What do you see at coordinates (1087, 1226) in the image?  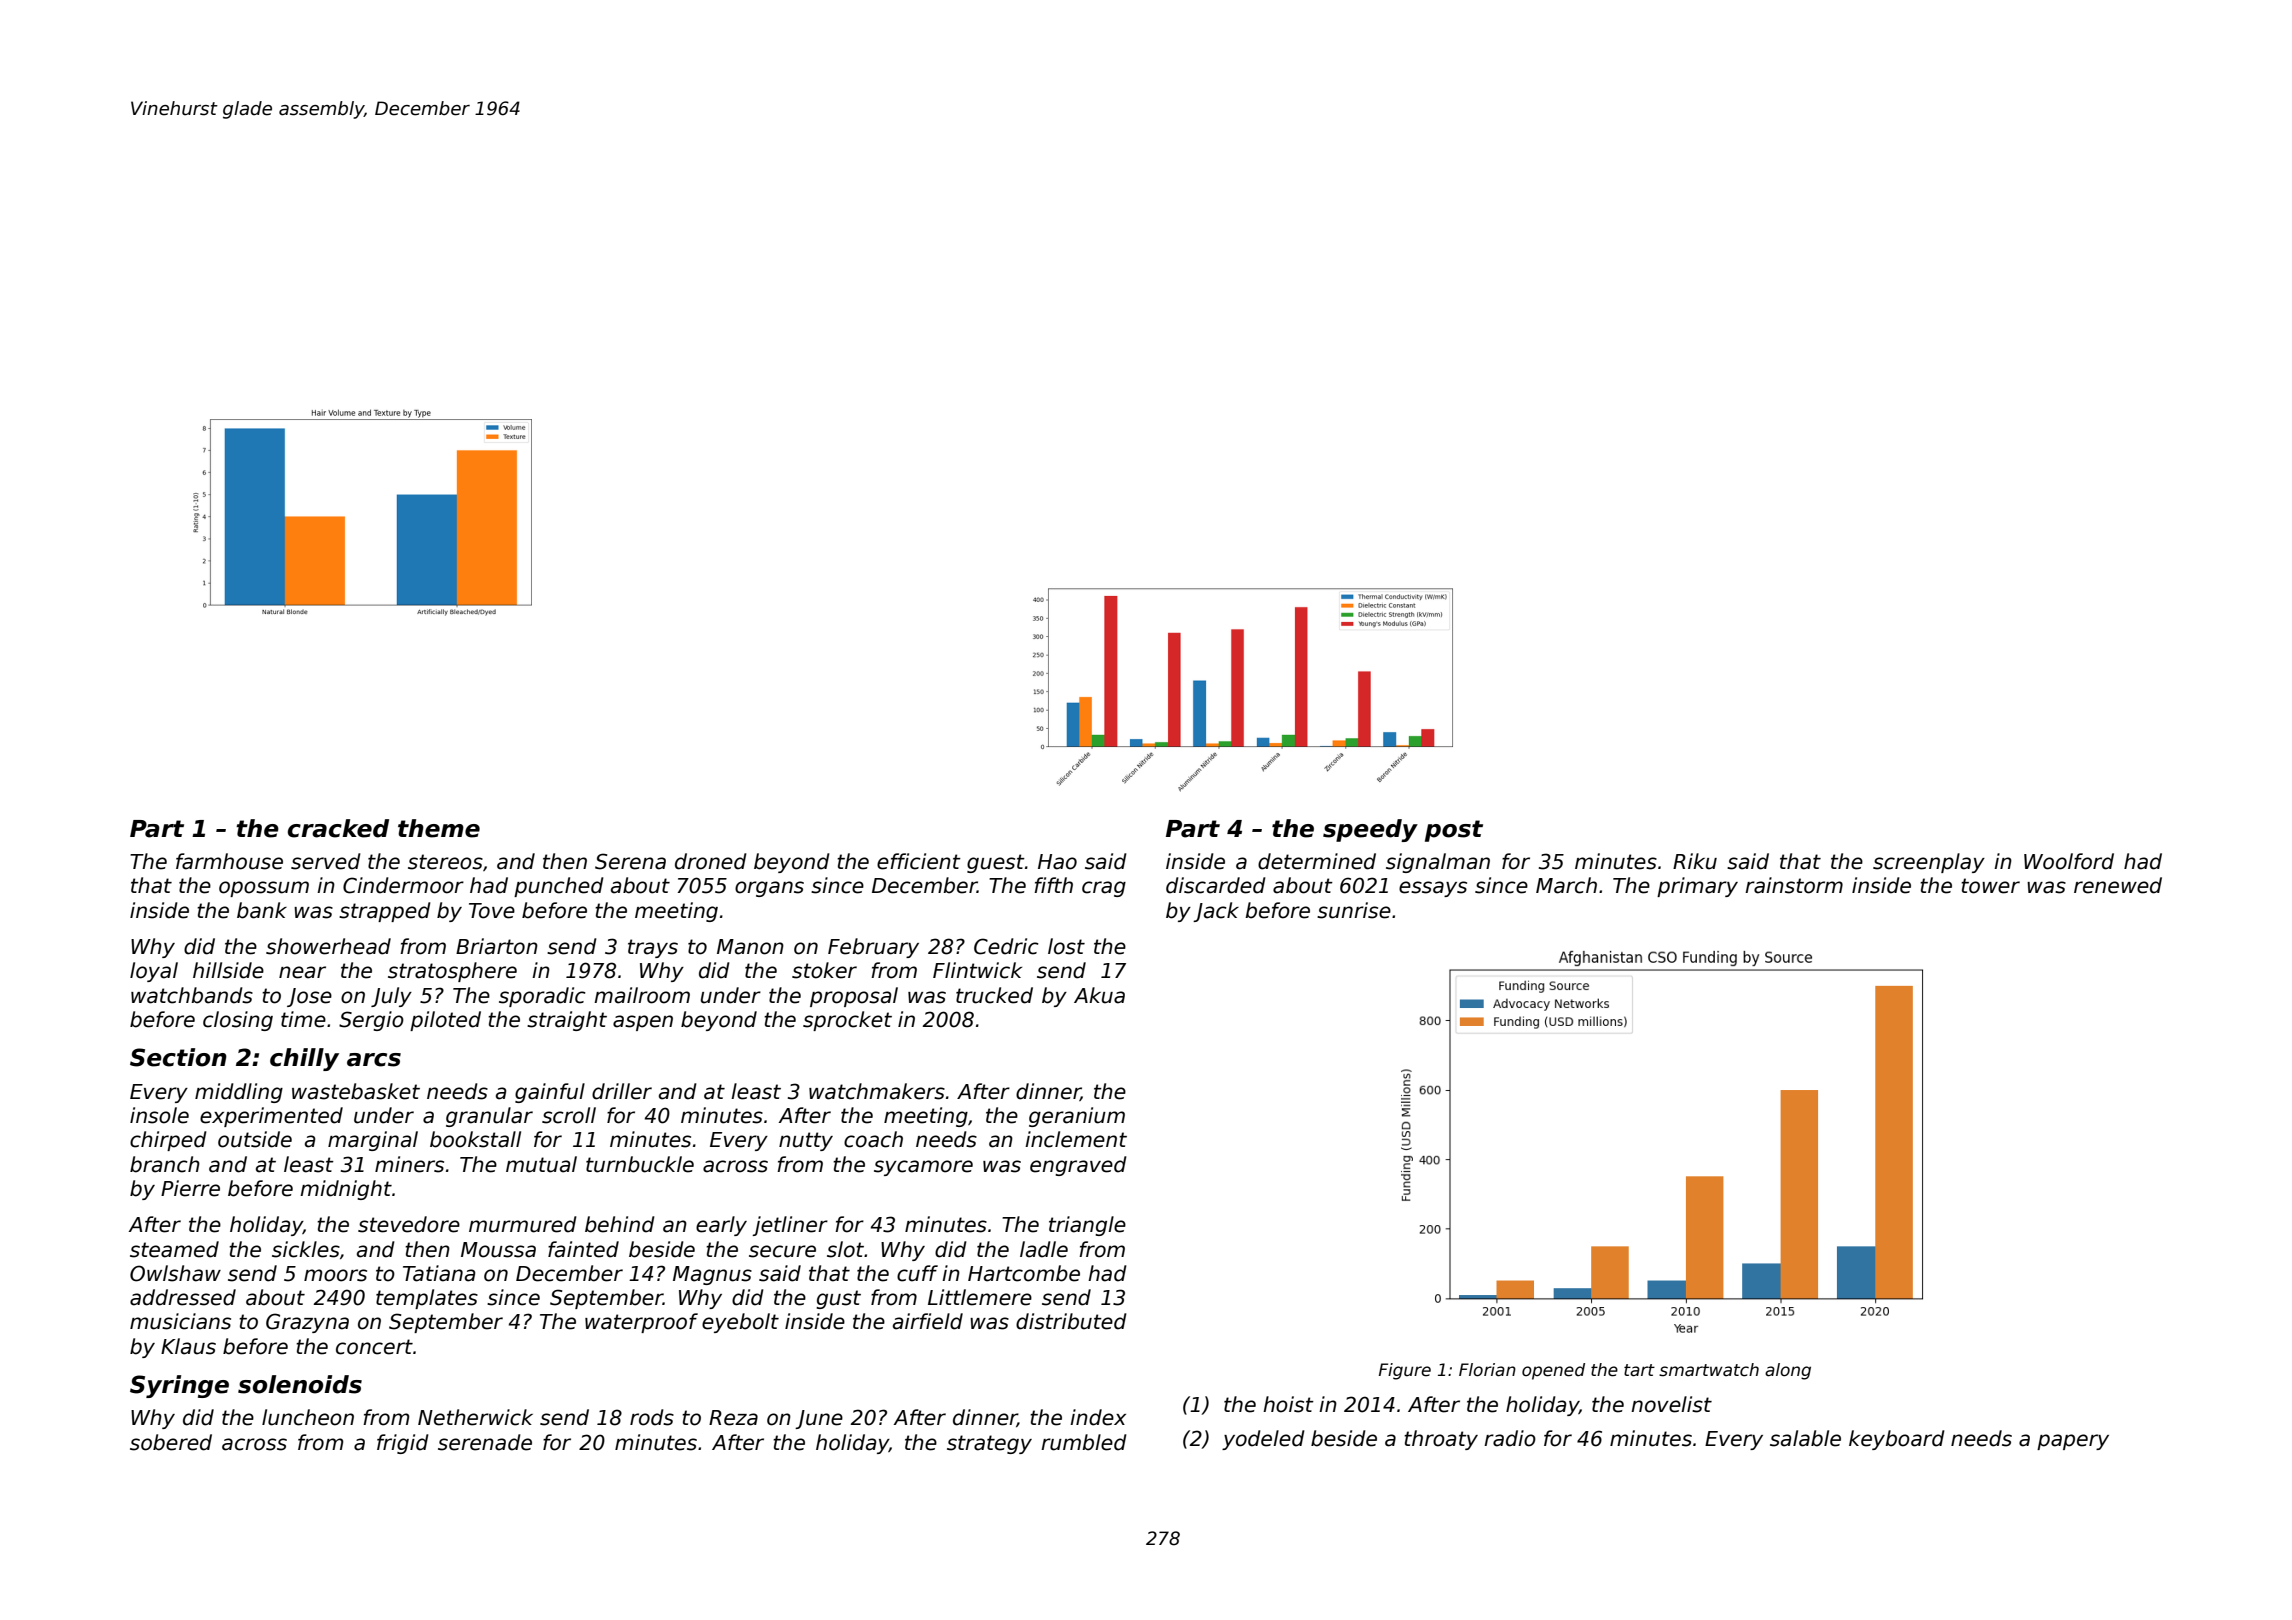 I see `triangle` at bounding box center [1087, 1226].
